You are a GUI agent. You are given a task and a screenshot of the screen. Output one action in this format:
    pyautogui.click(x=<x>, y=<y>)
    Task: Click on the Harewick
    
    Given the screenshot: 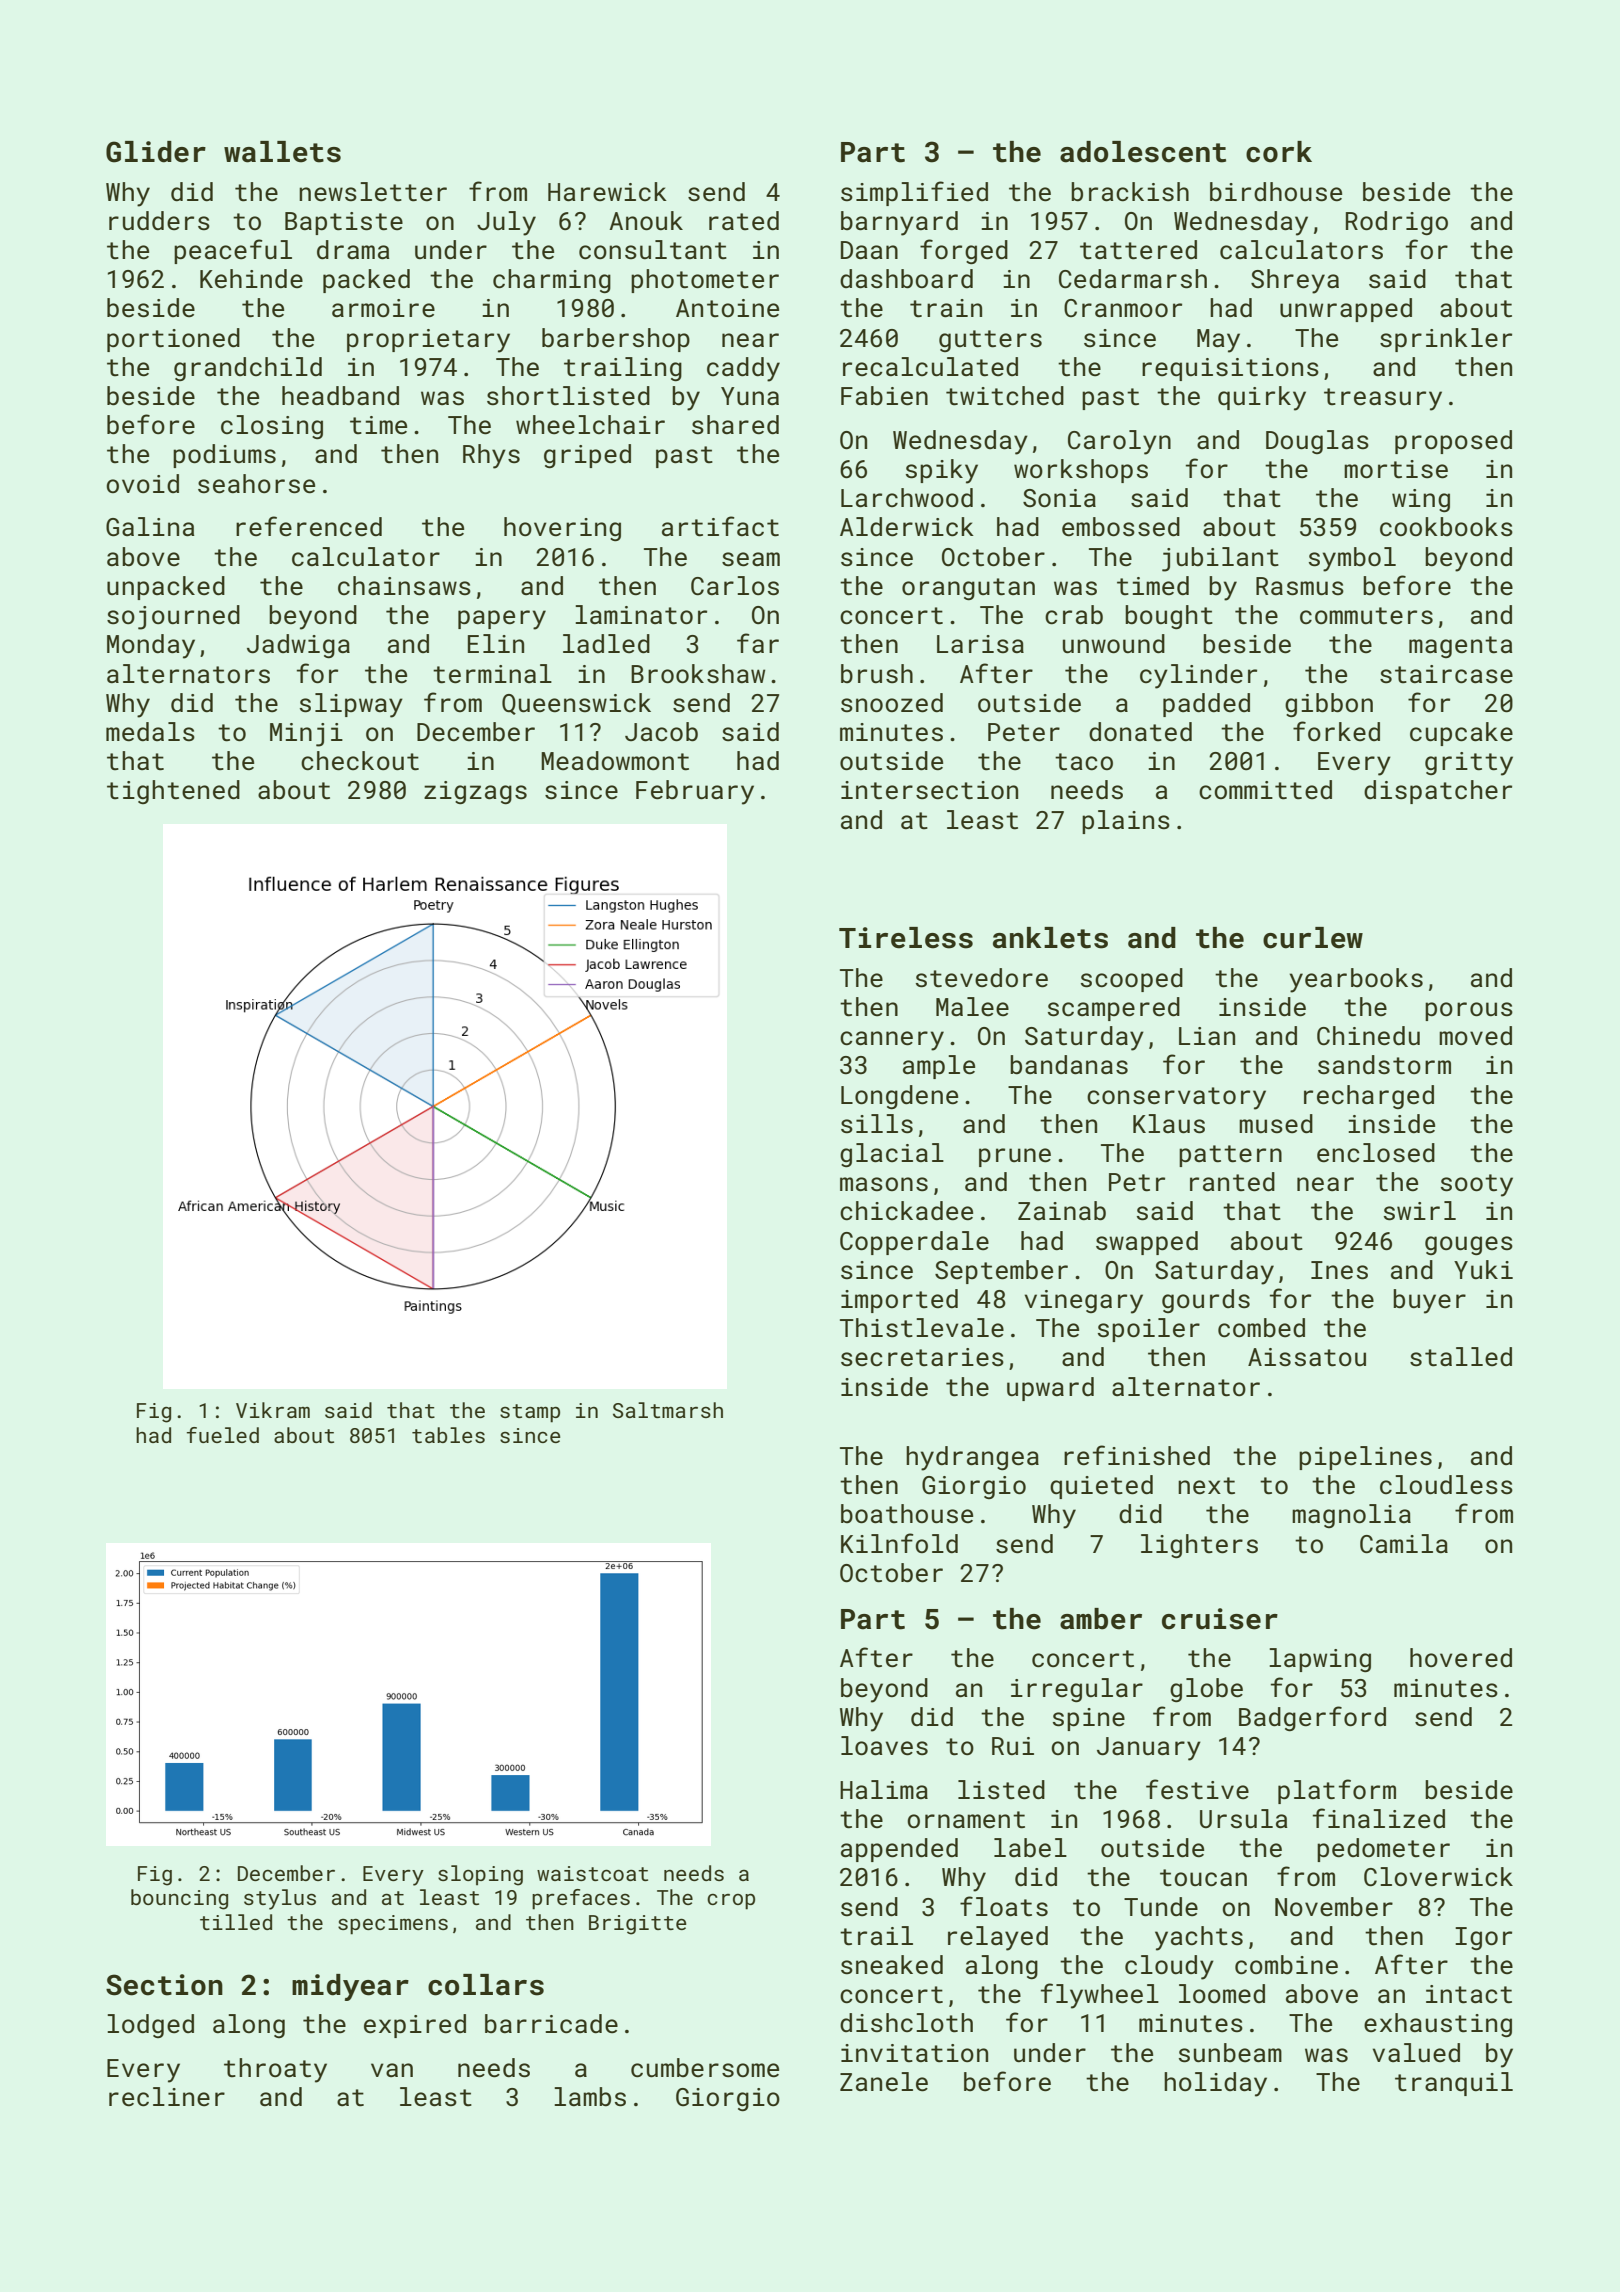 What is the action you would take?
    pyautogui.click(x=607, y=192)
